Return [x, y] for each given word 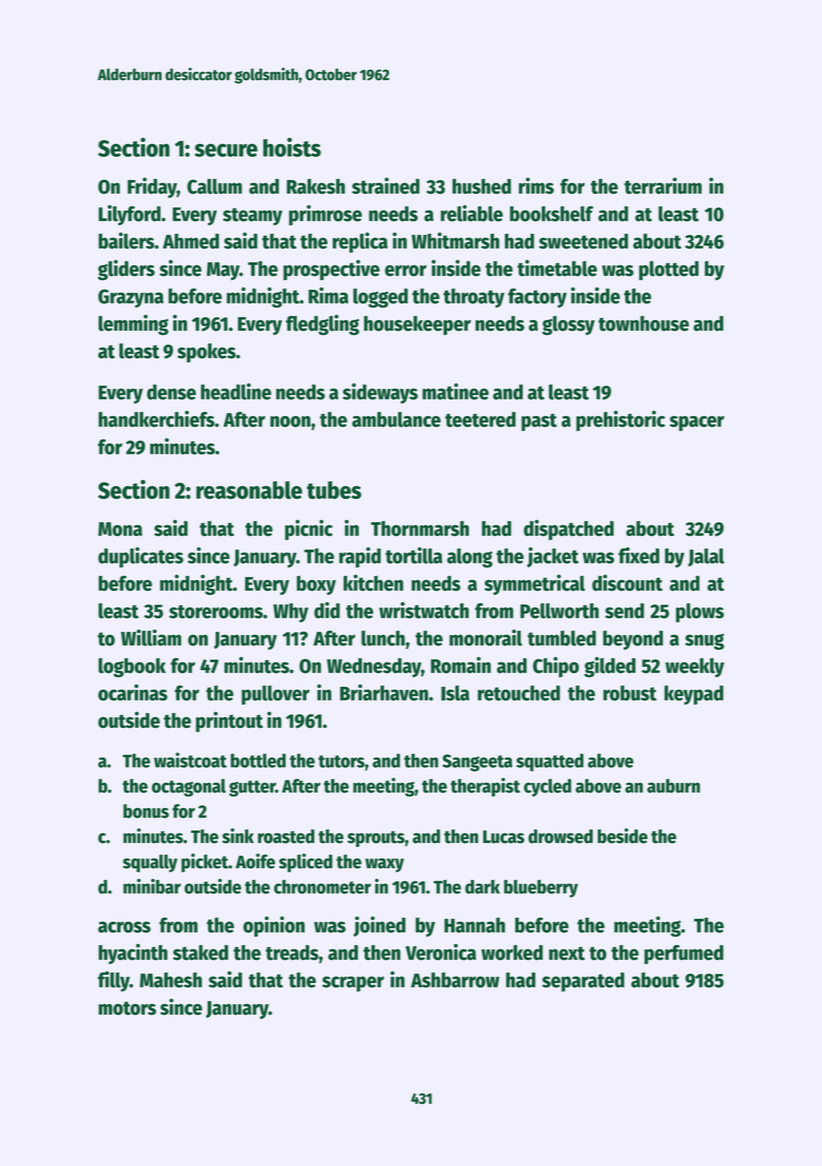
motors [127, 1008]
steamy [252, 217]
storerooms [216, 612]
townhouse [643, 323]
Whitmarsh [455, 240]
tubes [334, 490]
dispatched [569, 530]
